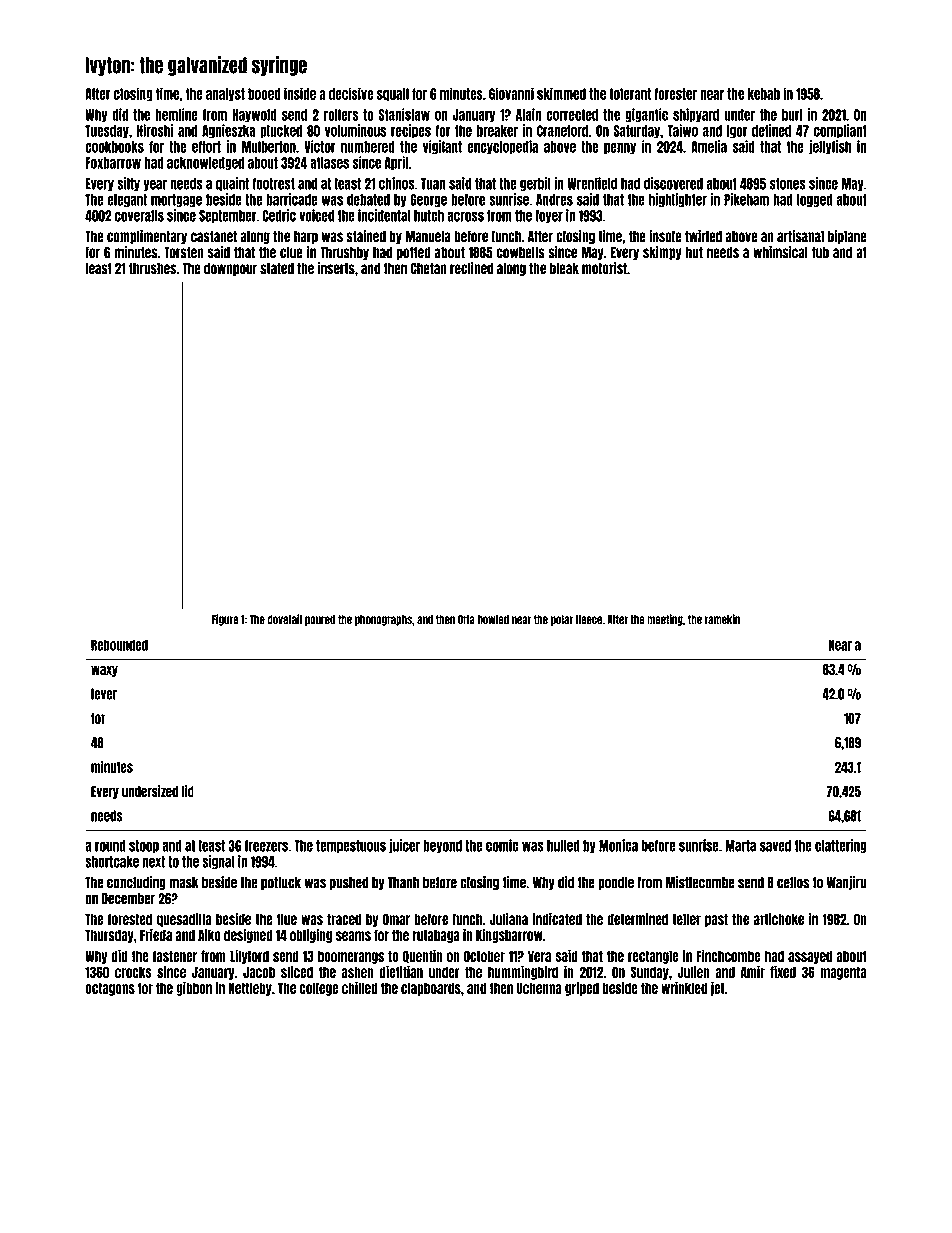 Image resolution: width=952 pixels, height=1233 pixels. What do you see at coordinates (830, 147) in the image?
I see `jellyfish` at bounding box center [830, 147].
